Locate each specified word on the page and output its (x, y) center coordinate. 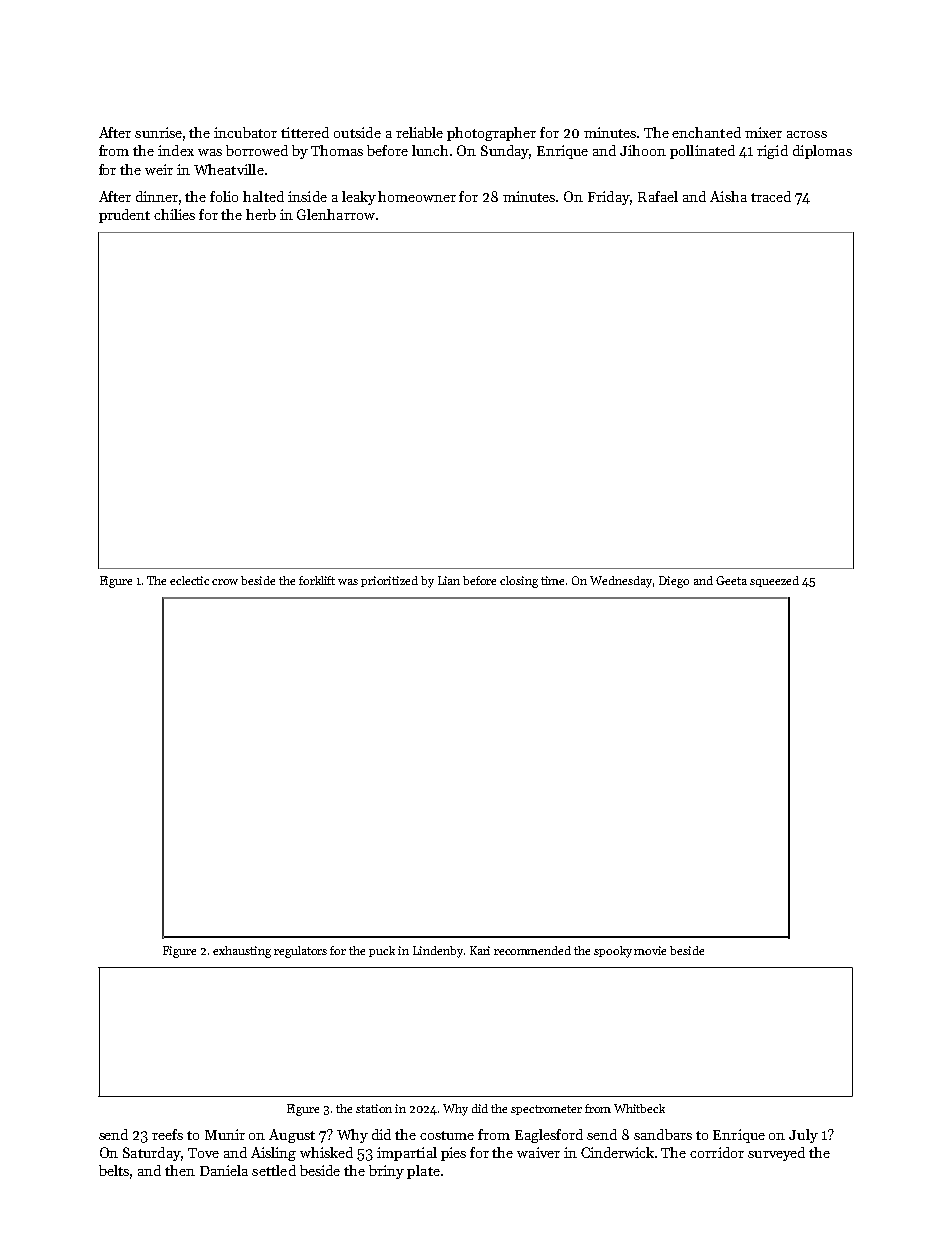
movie (650, 950)
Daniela (224, 1170)
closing (519, 582)
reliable (419, 132)
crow (225, 582)
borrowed (257, 150)
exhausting (242, 952)
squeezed (774, 581)
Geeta (731, 580)
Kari (480, 950)
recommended (532, 950)
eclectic (189, 580)
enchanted (706, 132)
